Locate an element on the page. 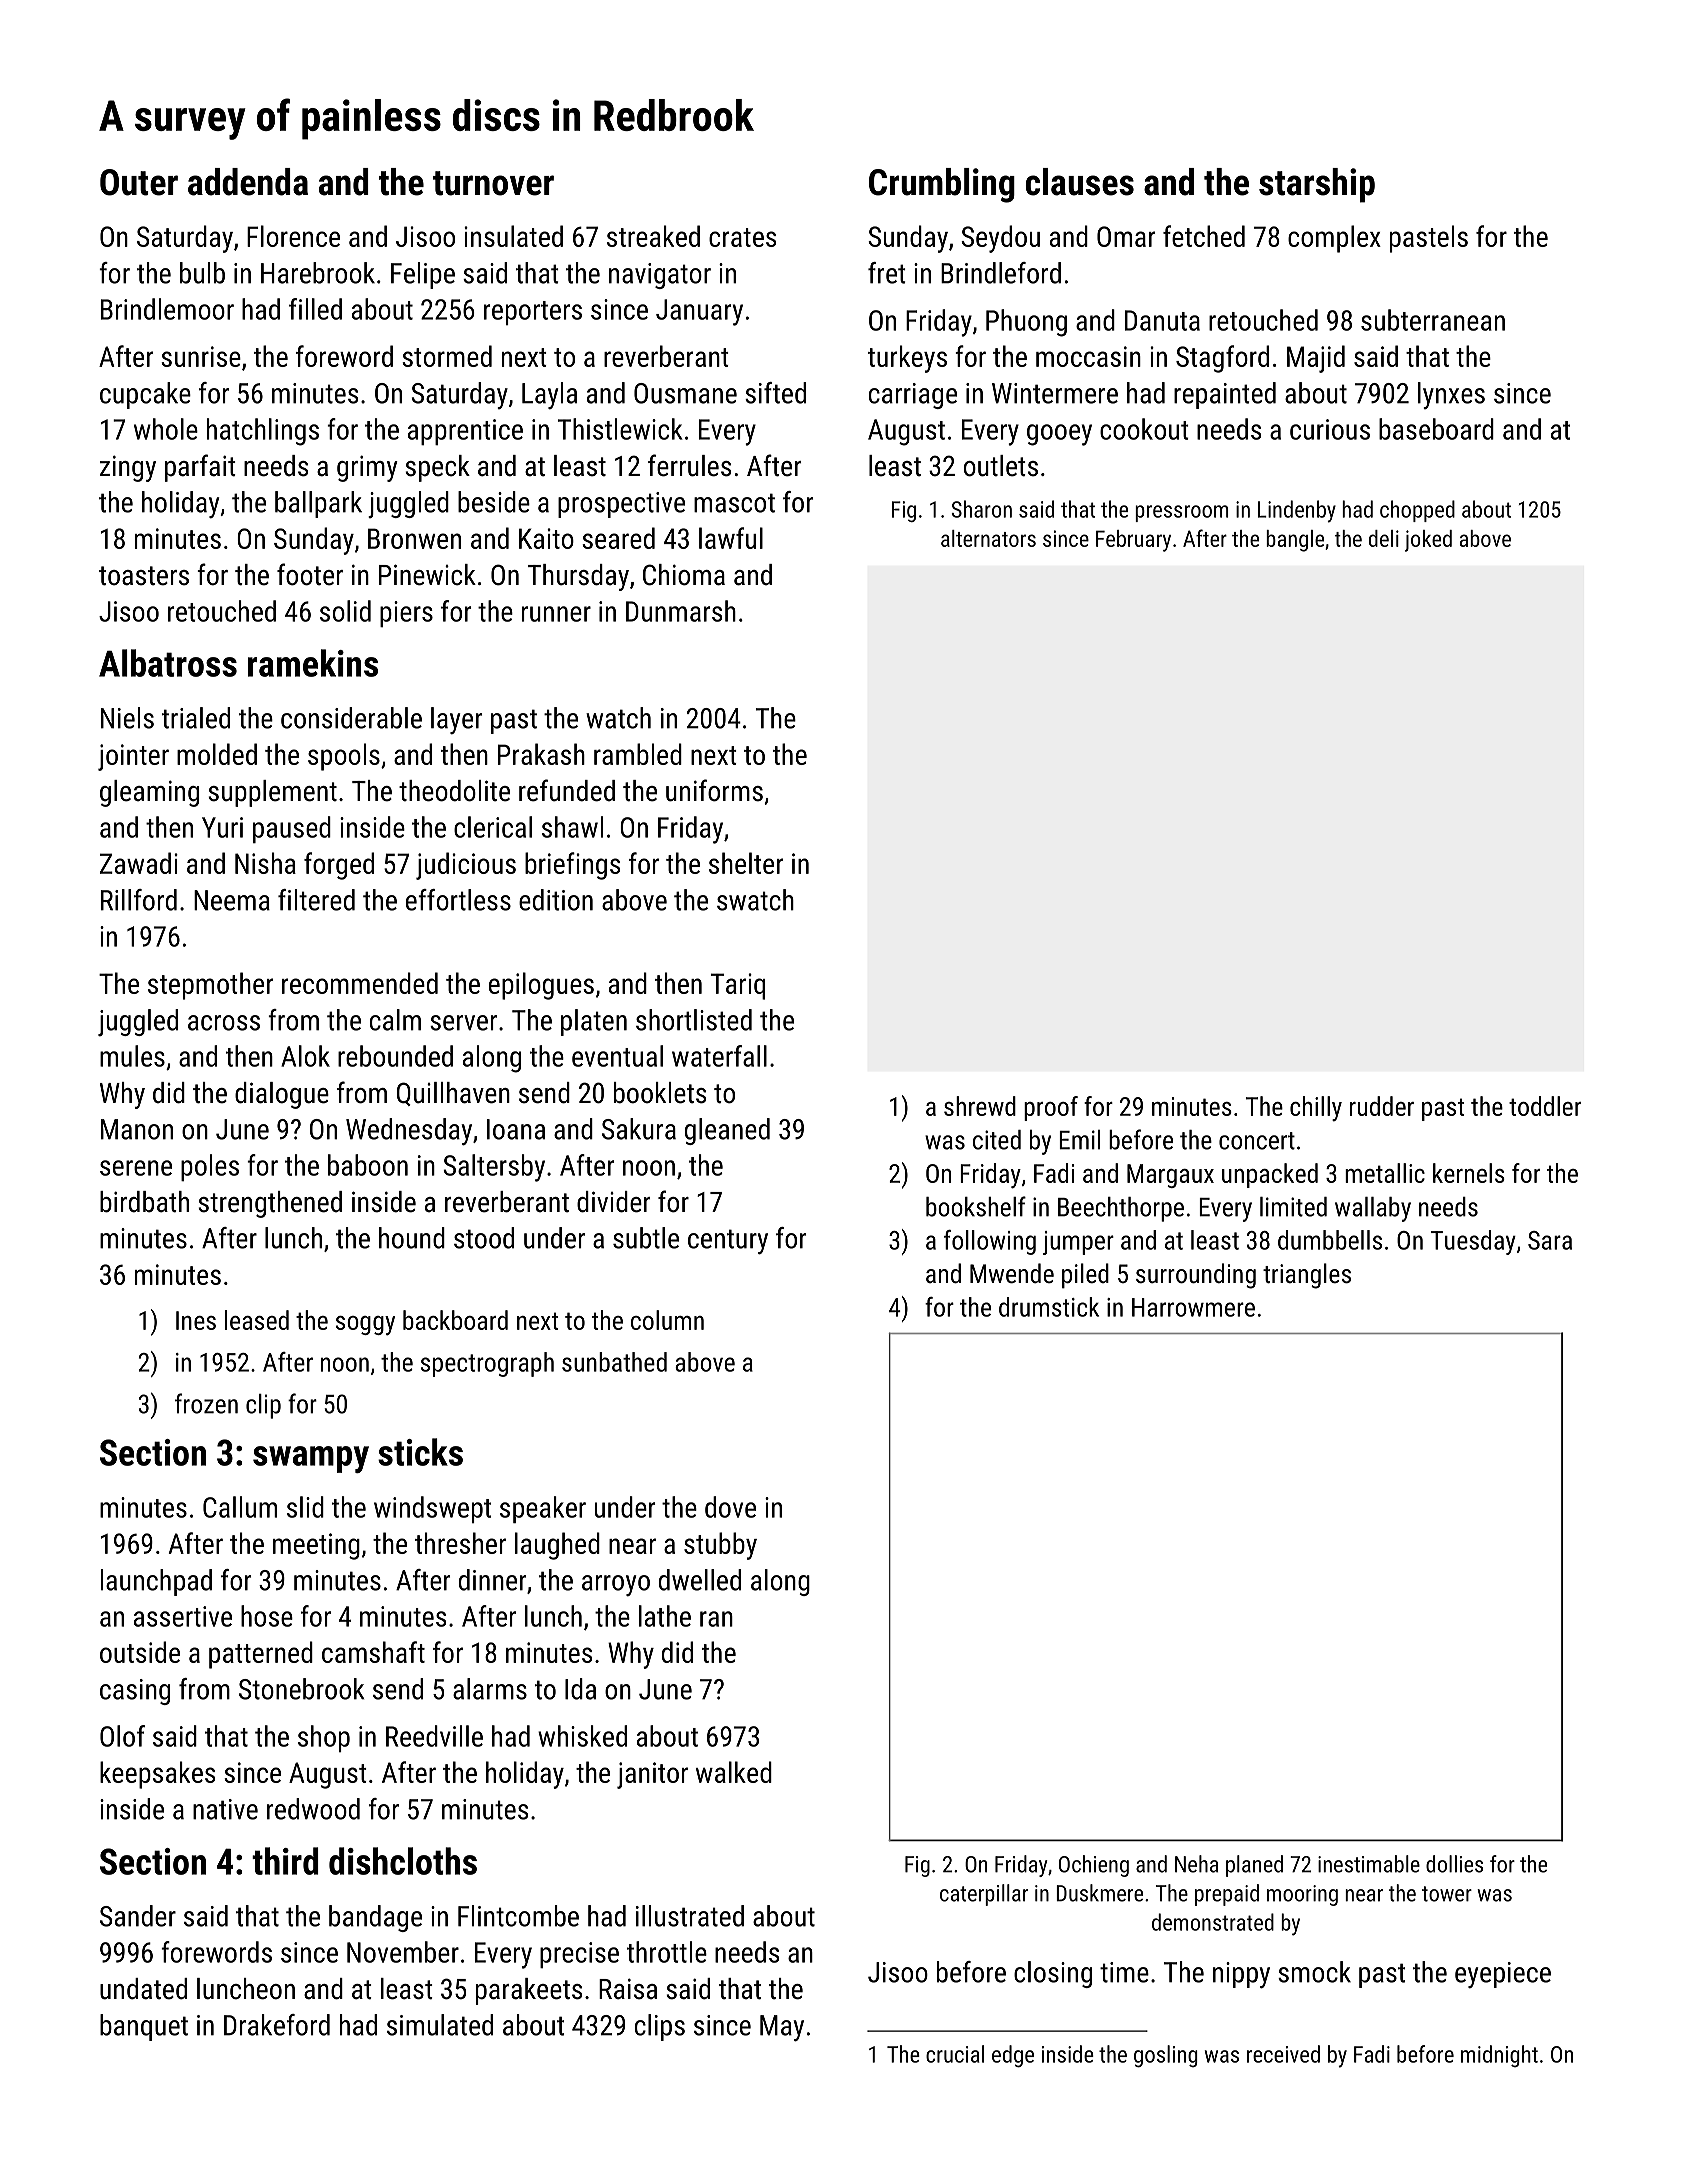 This document has height=2178, width=1683. crucial is located at coordinates (955, 2054).
